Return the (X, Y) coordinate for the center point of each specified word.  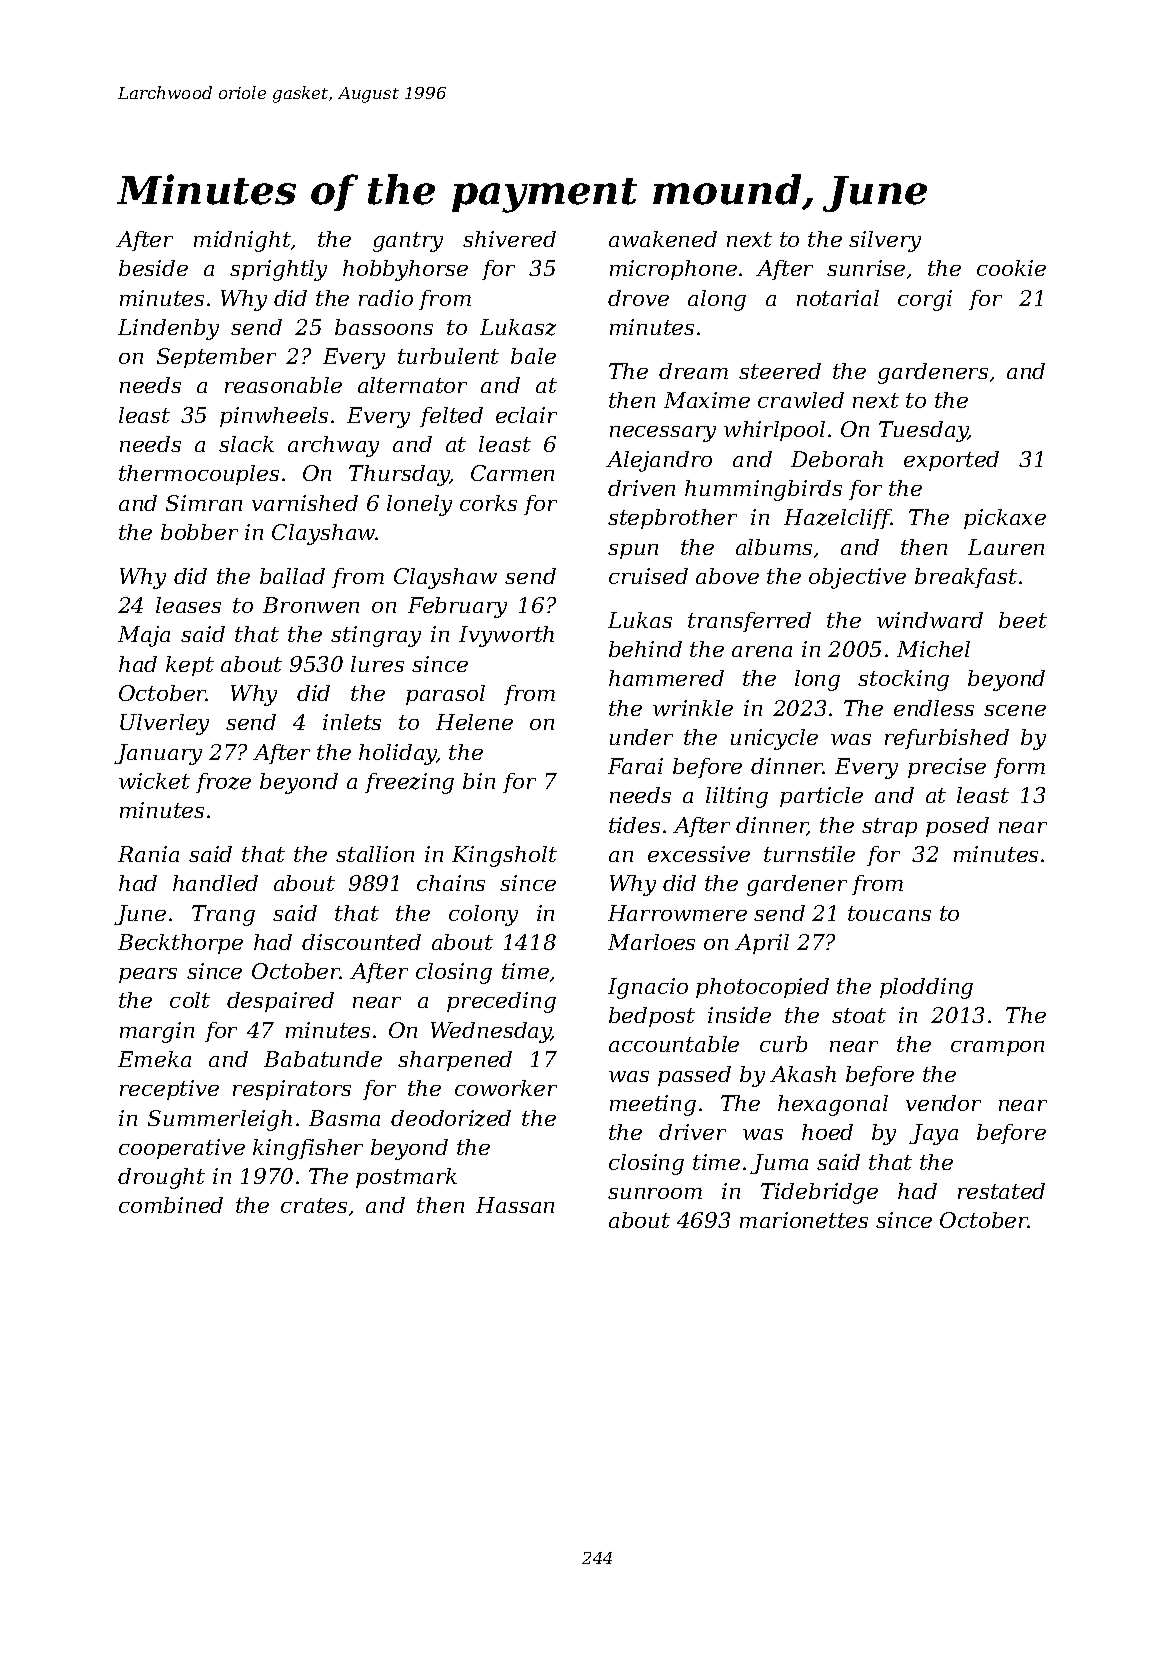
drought (161, 1178)
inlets (352, 722)
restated (1001, 1191)
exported (951, 461)
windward (930, 620)
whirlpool (774, 431)
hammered (666, 678)
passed (694, 1076)
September (216, 358)
